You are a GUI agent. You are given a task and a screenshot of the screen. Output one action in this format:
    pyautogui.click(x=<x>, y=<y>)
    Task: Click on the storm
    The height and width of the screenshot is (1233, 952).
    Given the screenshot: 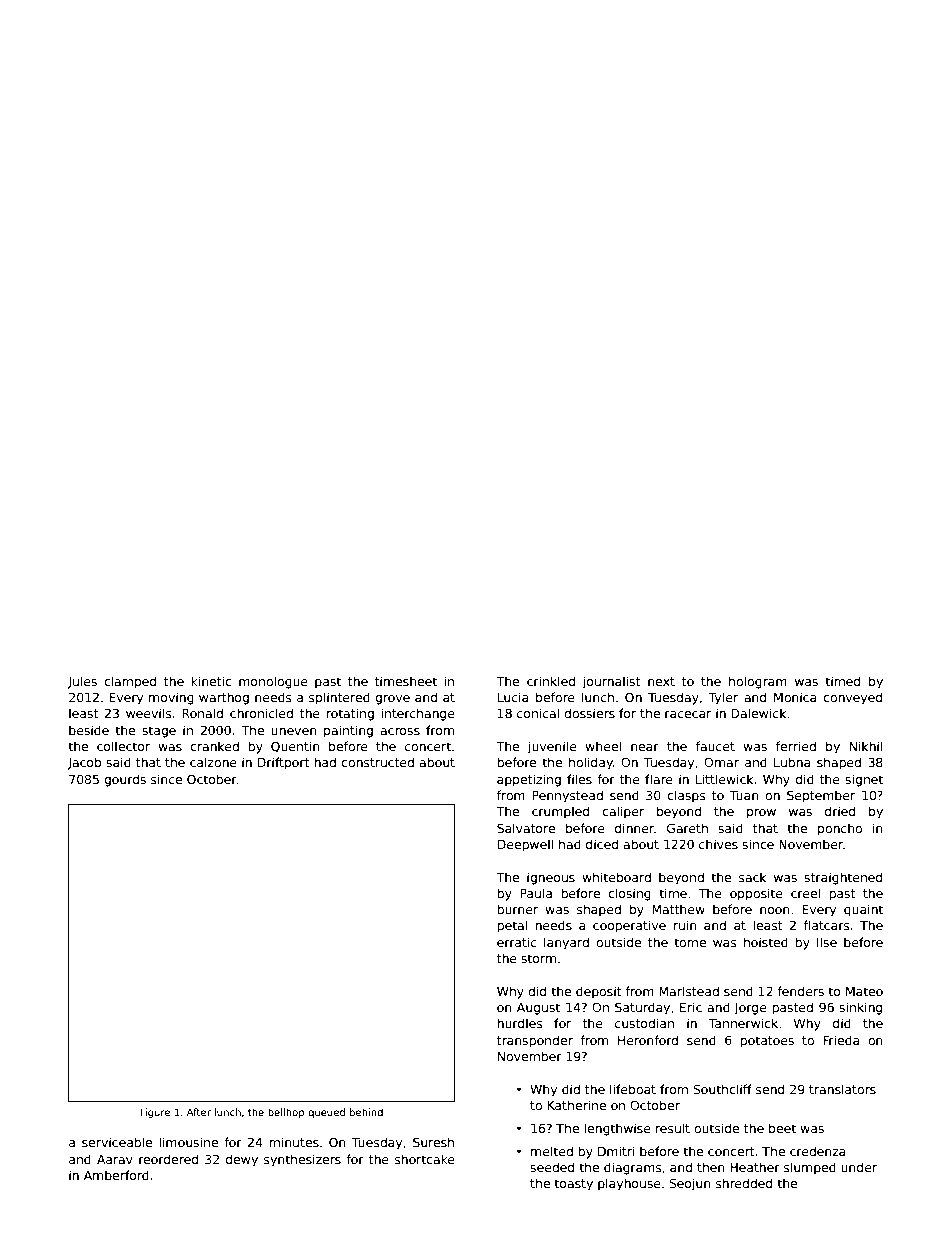 What is the action you would take?
    pyautogui.click(x=538, y=958)
